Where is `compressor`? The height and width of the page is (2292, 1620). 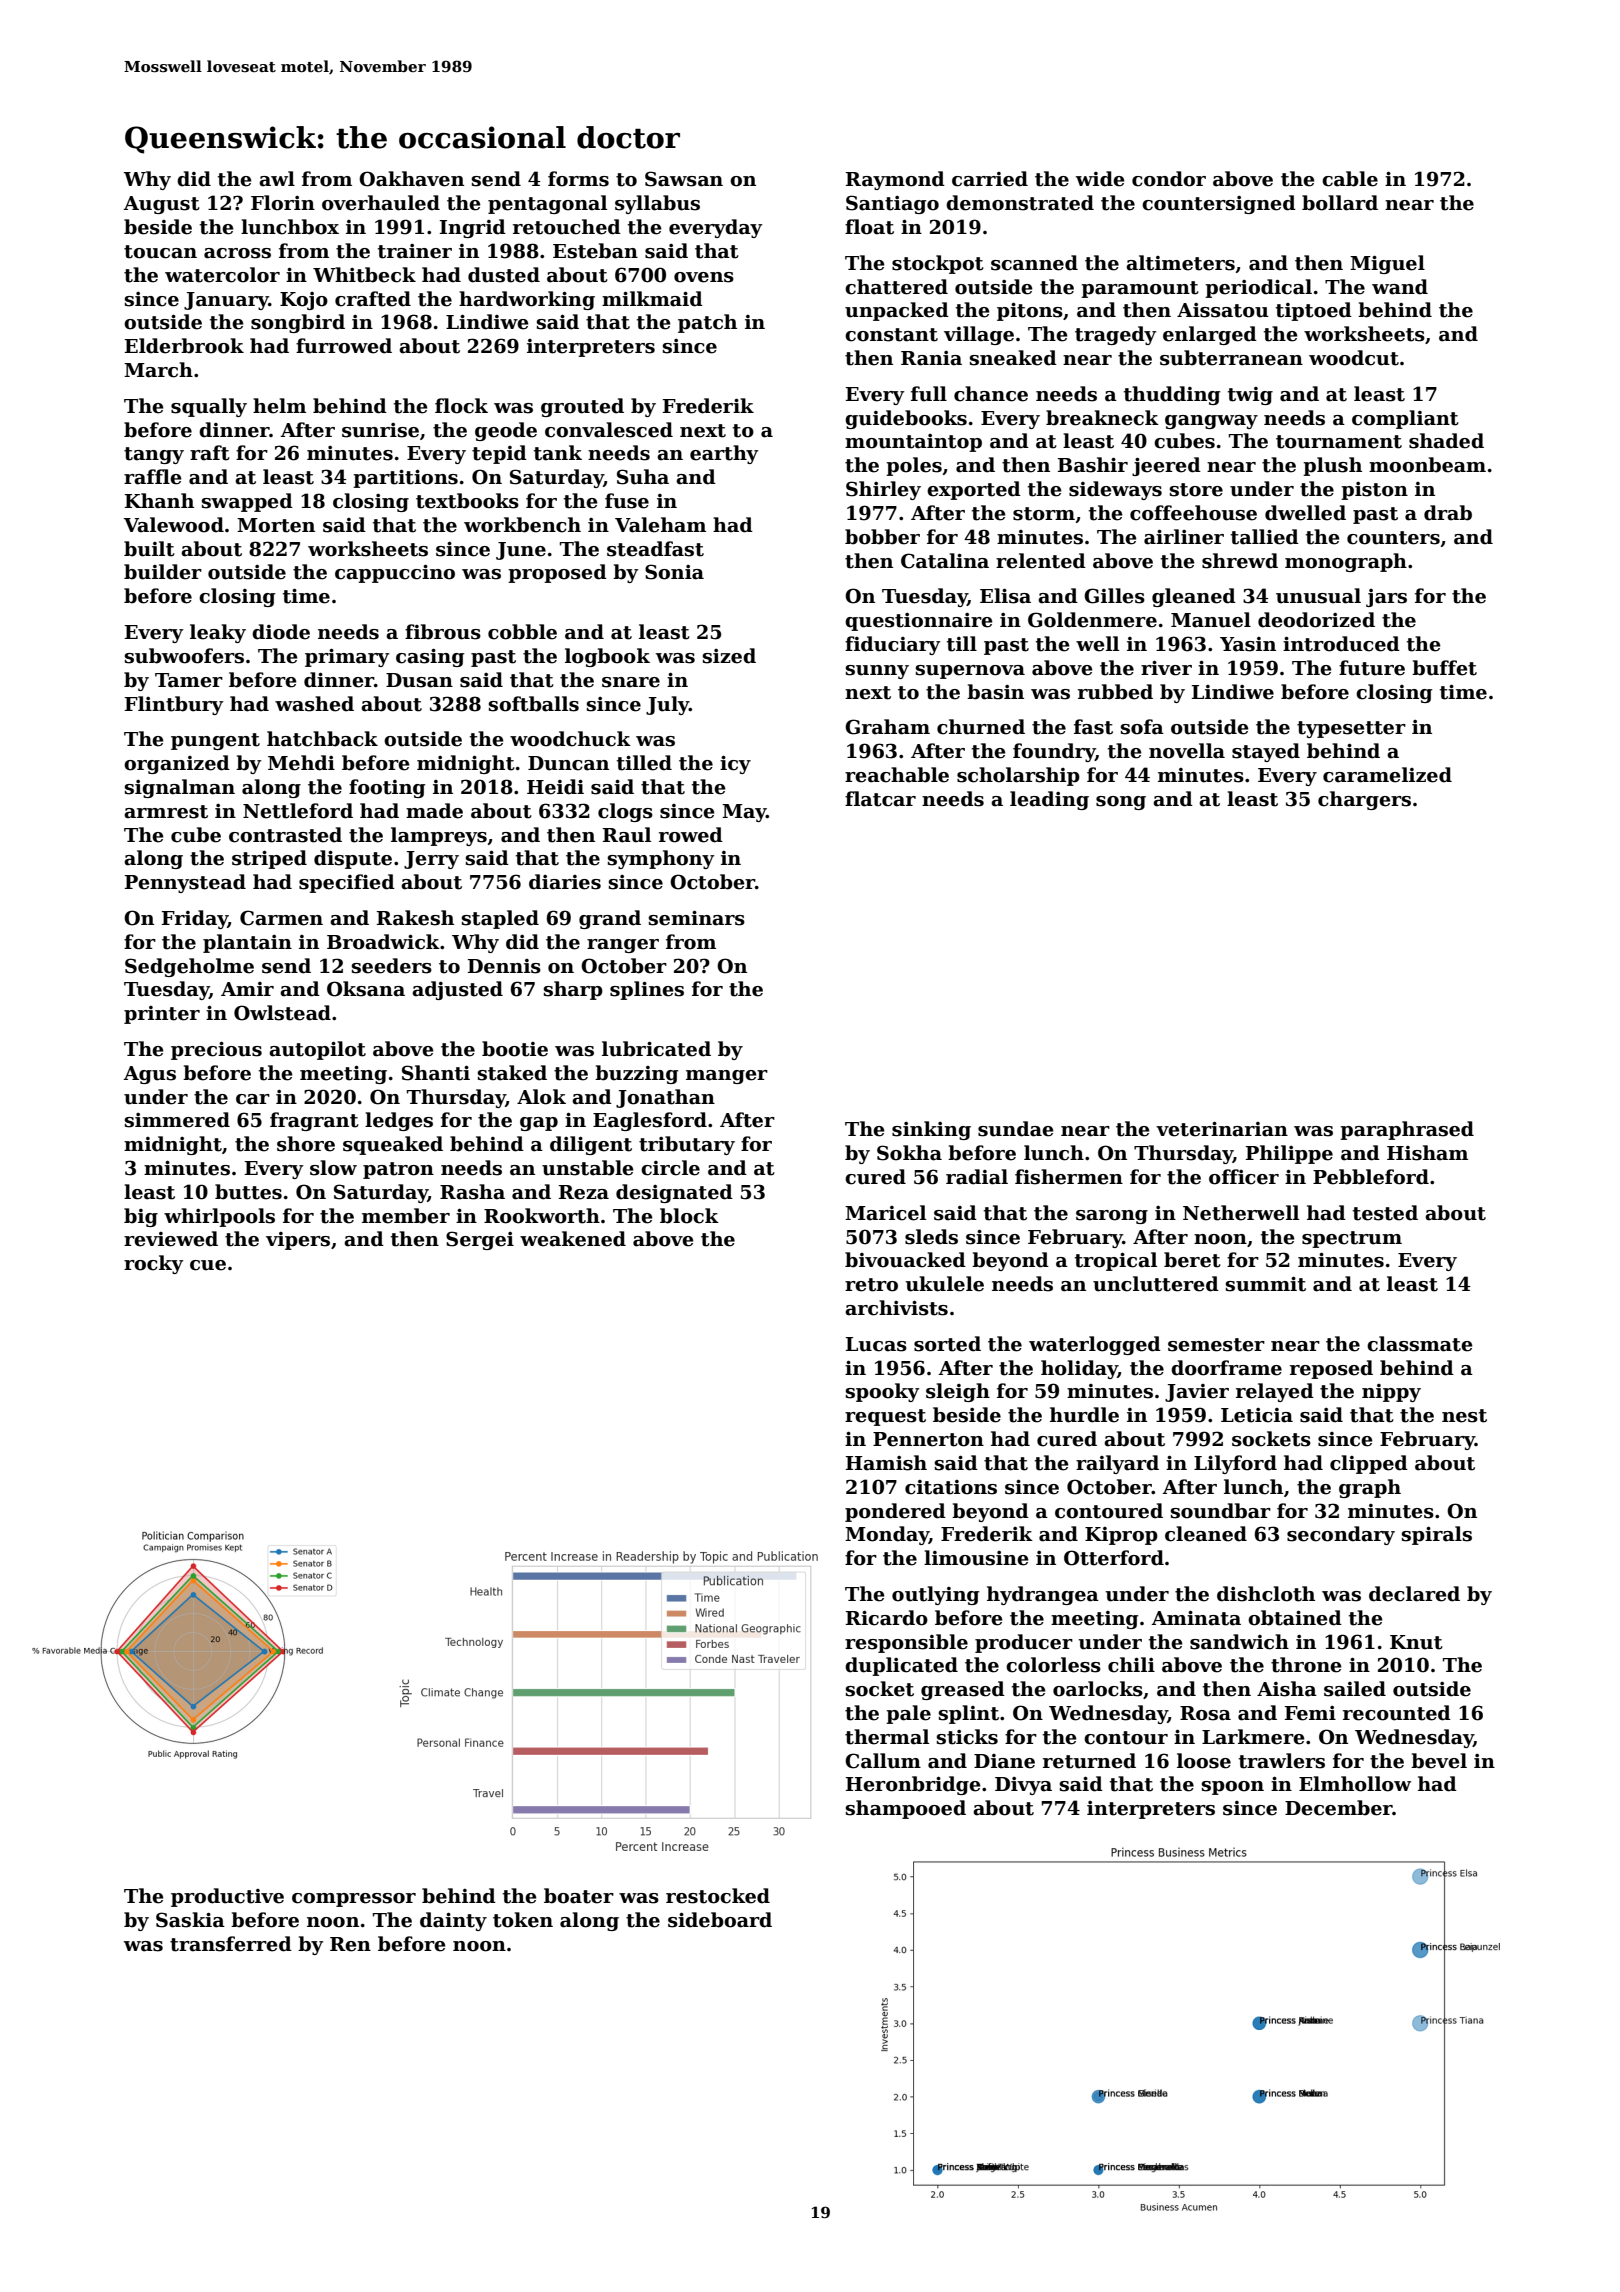 compressor is located at coordinates (354, 1900).
